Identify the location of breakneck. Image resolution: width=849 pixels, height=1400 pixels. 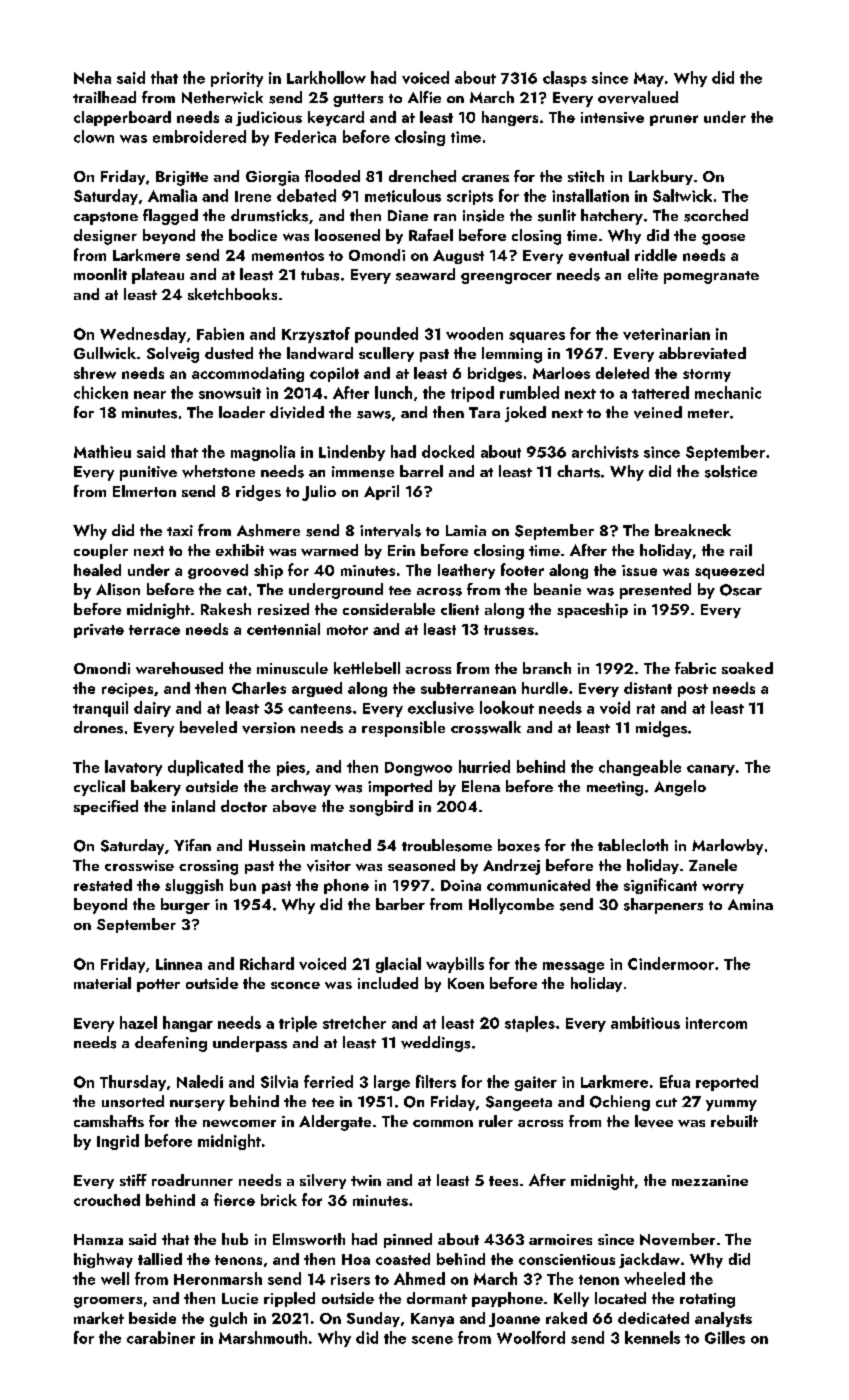
(693, 530).
